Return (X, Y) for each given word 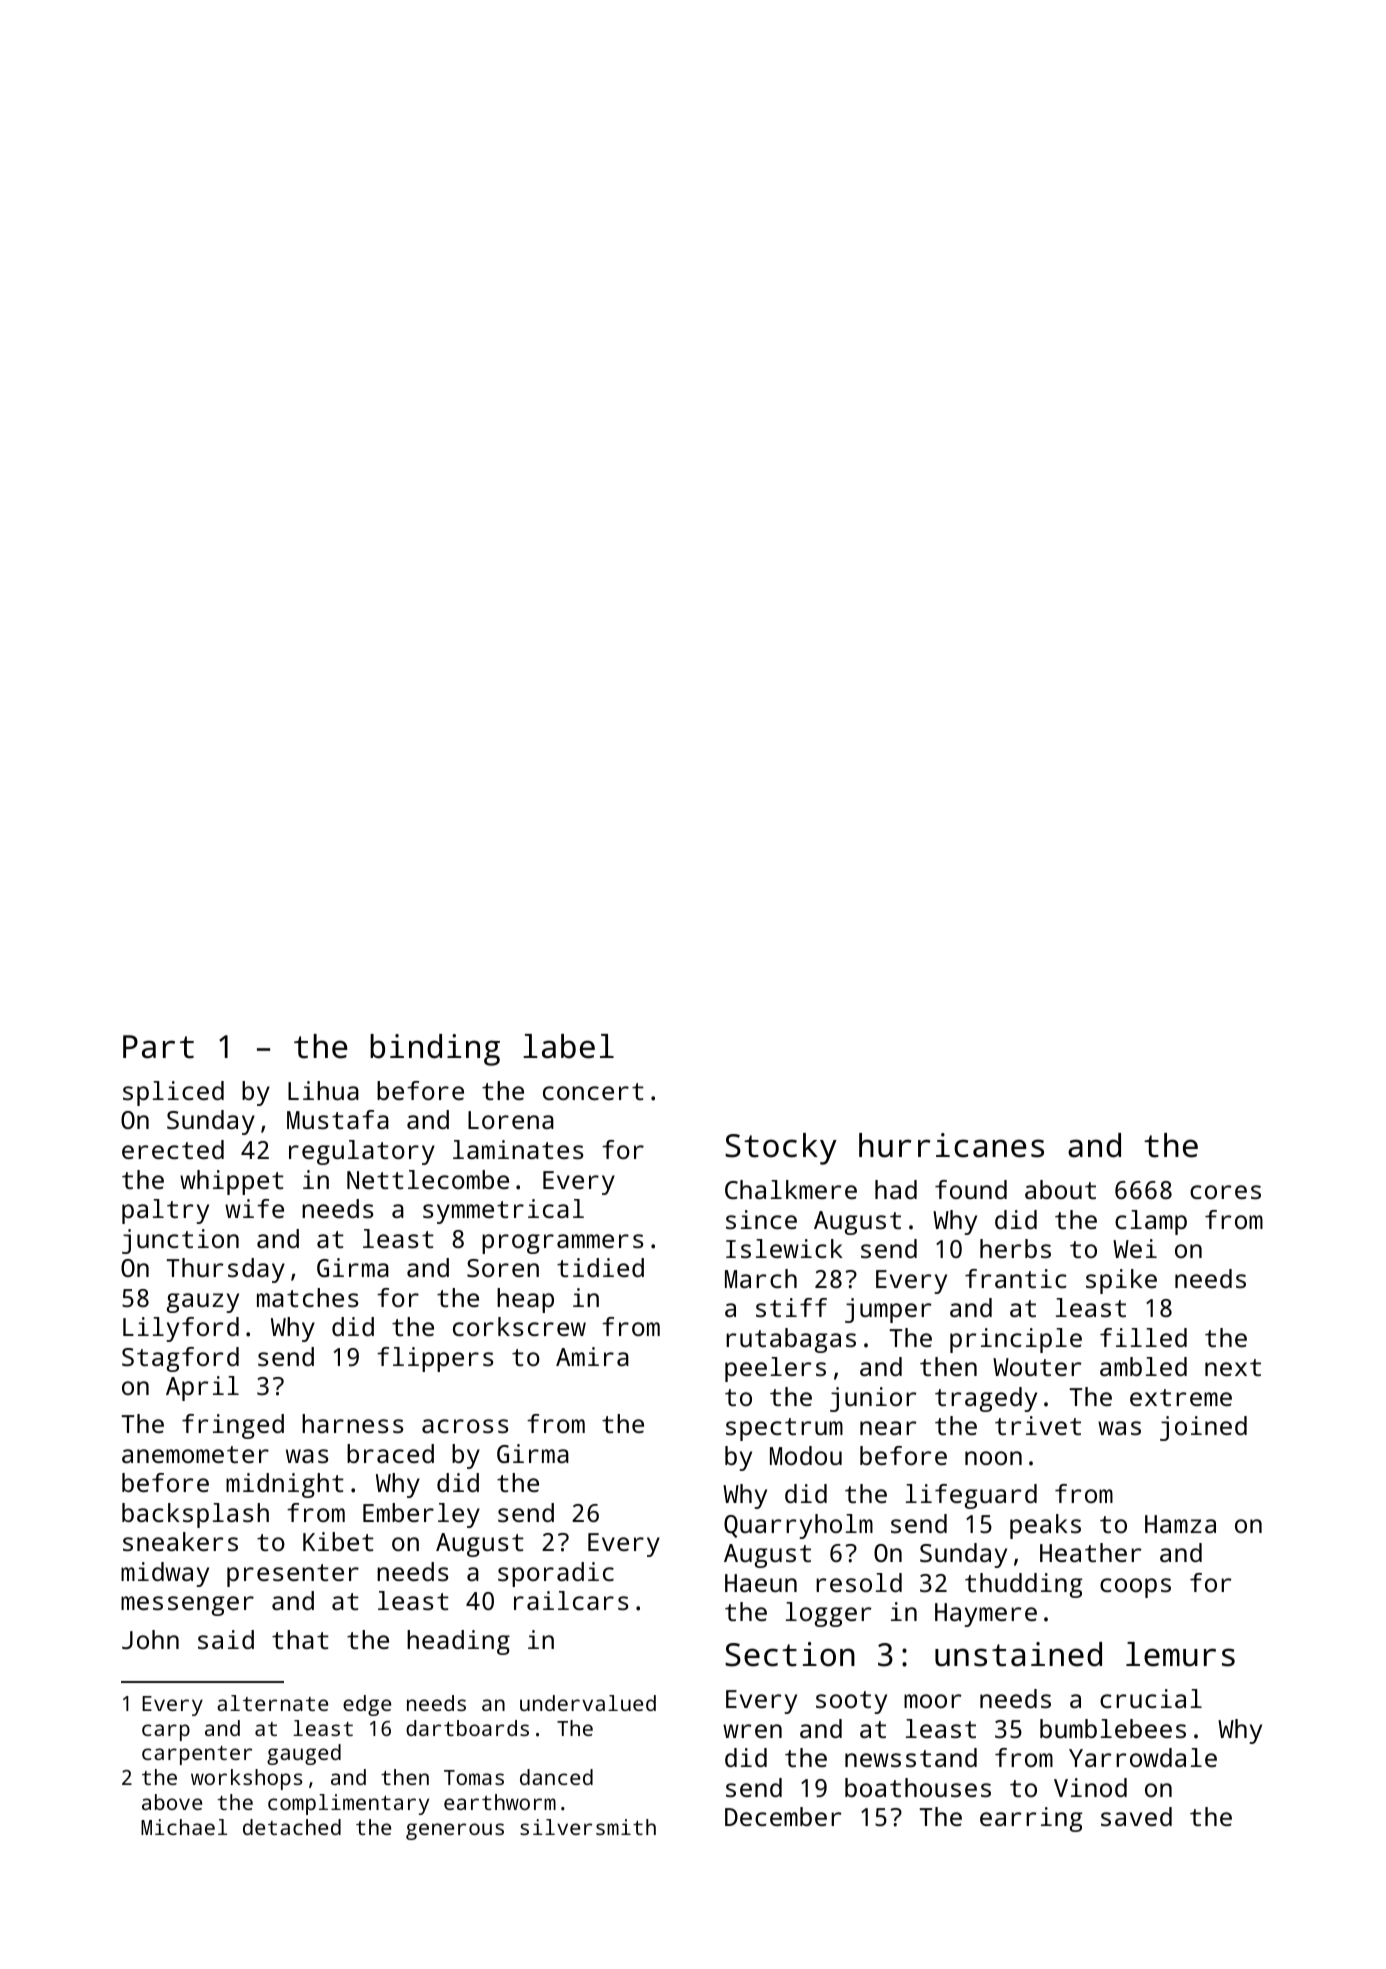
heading (458, 1642)
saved (1136, 1816)
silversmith (588, 1827)
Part (158, 1047)
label (568, 1046)
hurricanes (951, 1145)
